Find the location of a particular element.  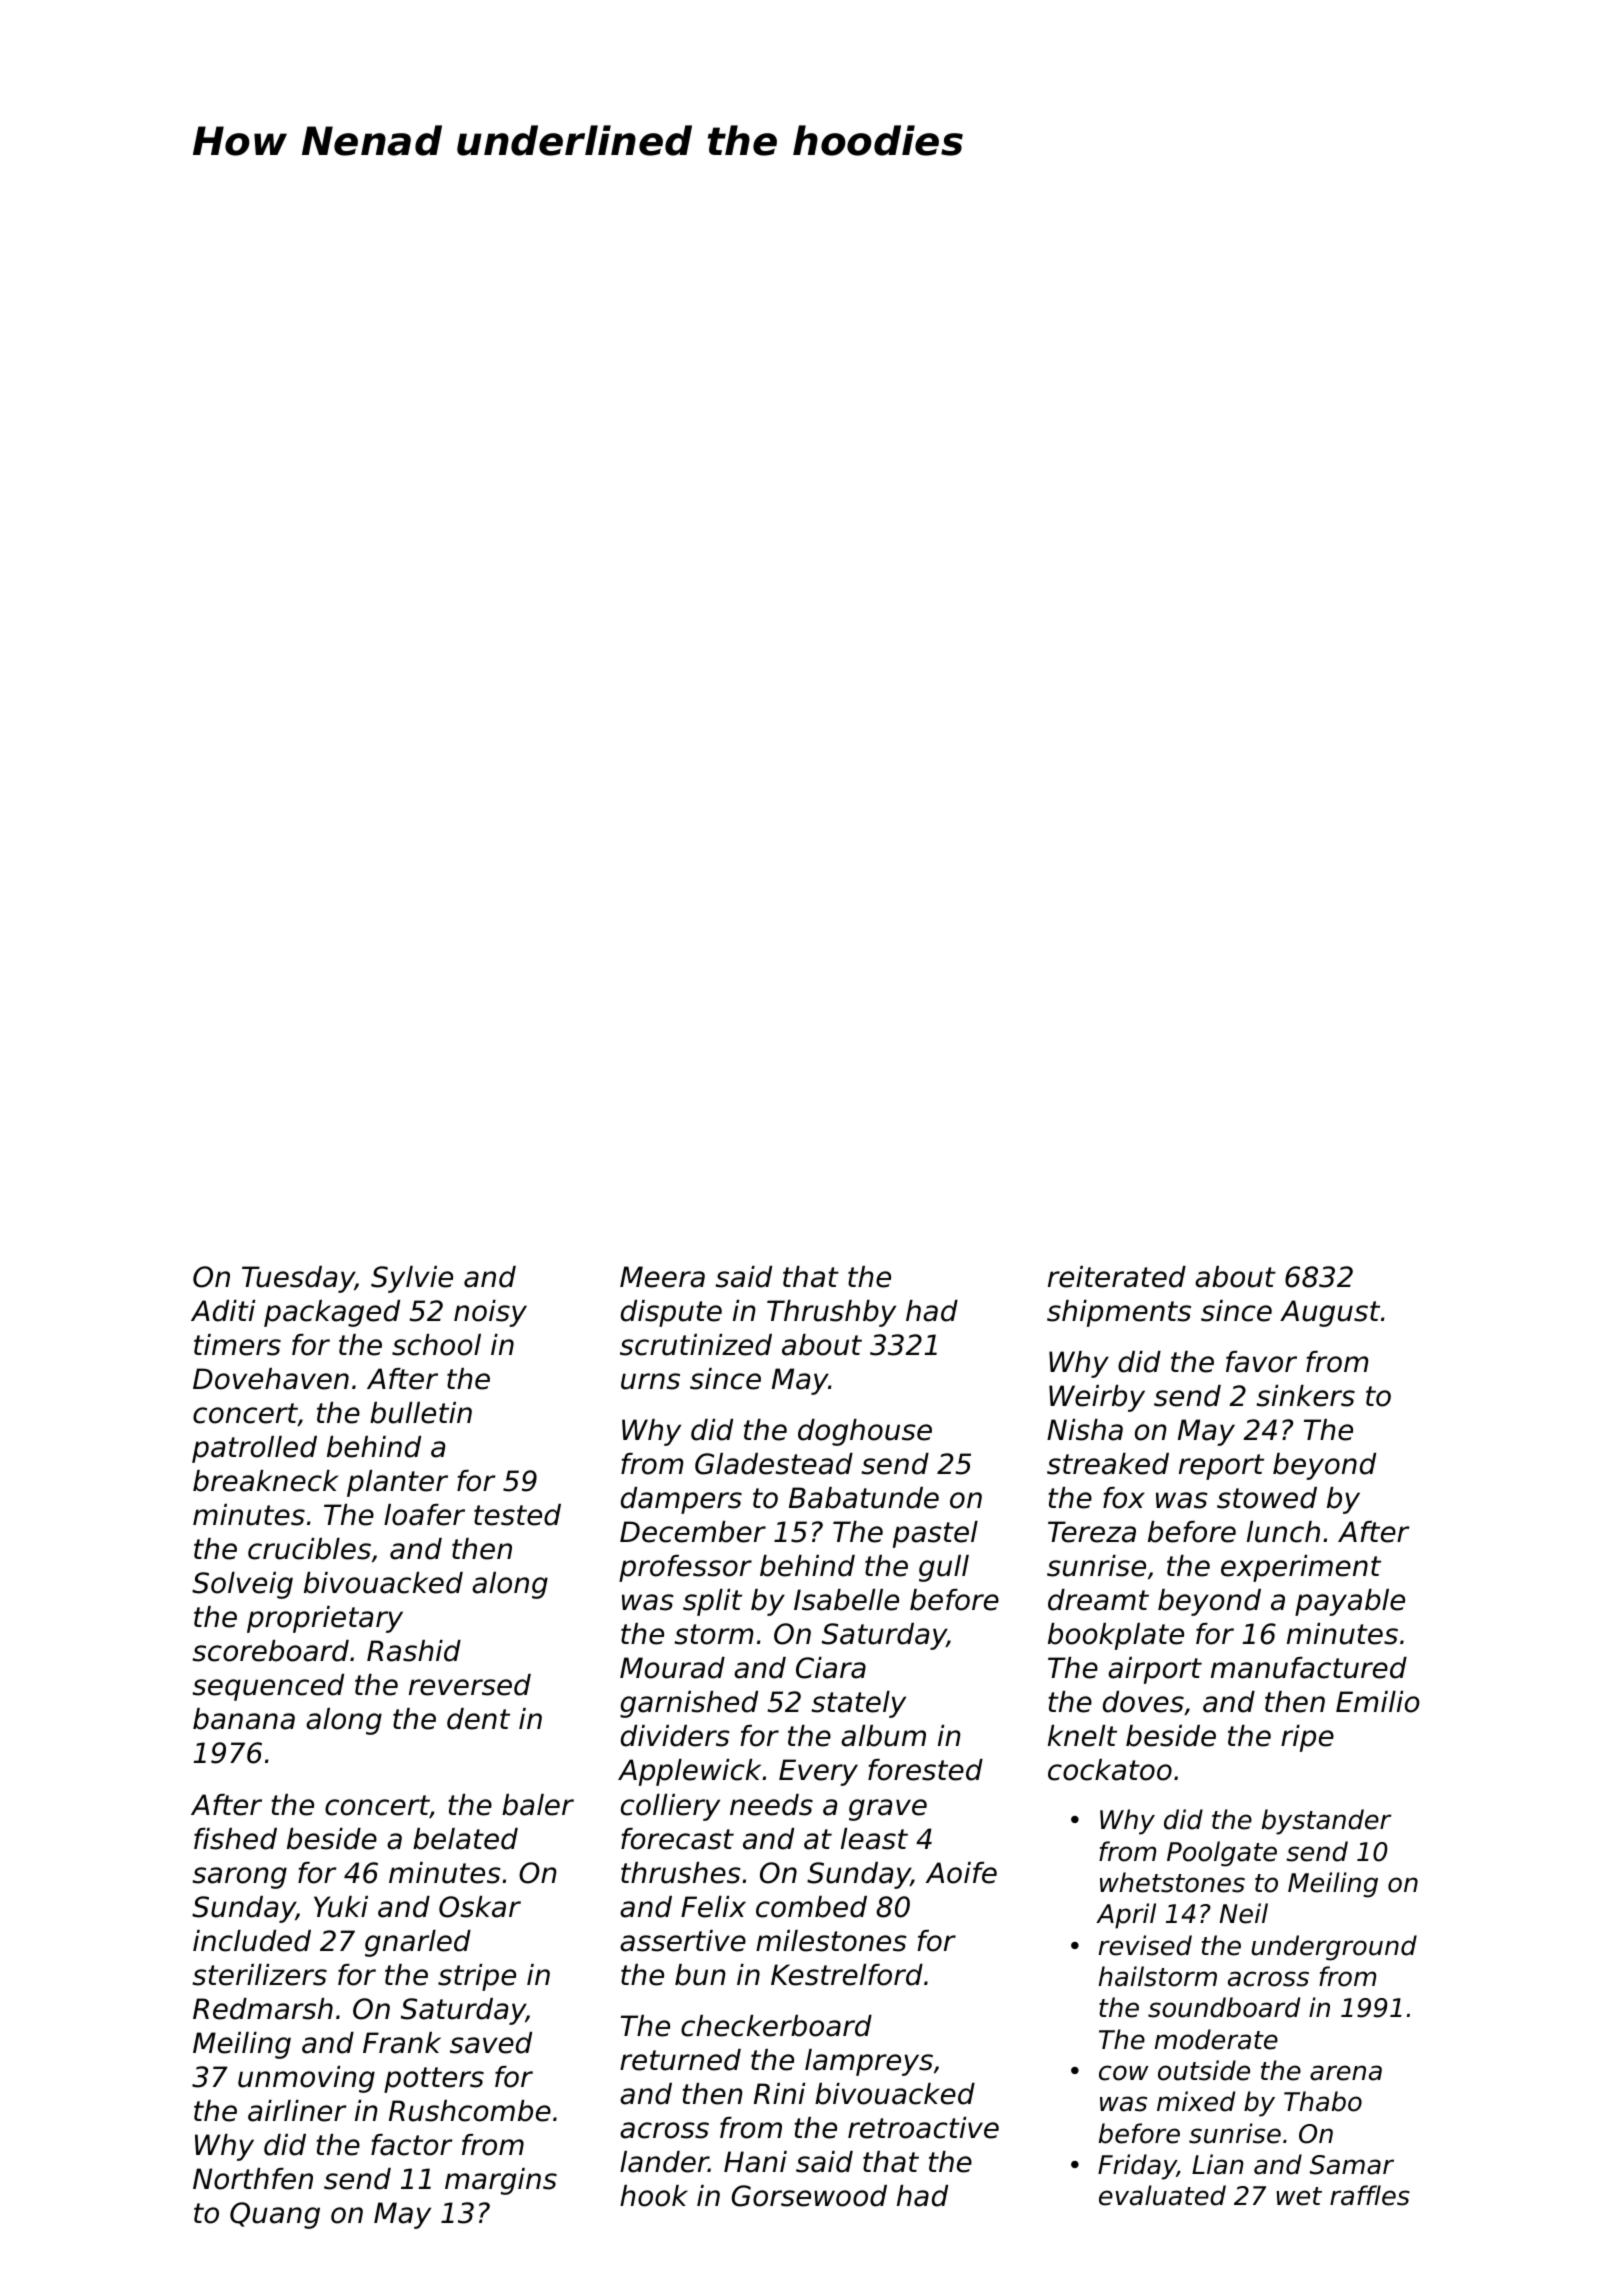

Northfen is located at coordinates (253, 2179).
